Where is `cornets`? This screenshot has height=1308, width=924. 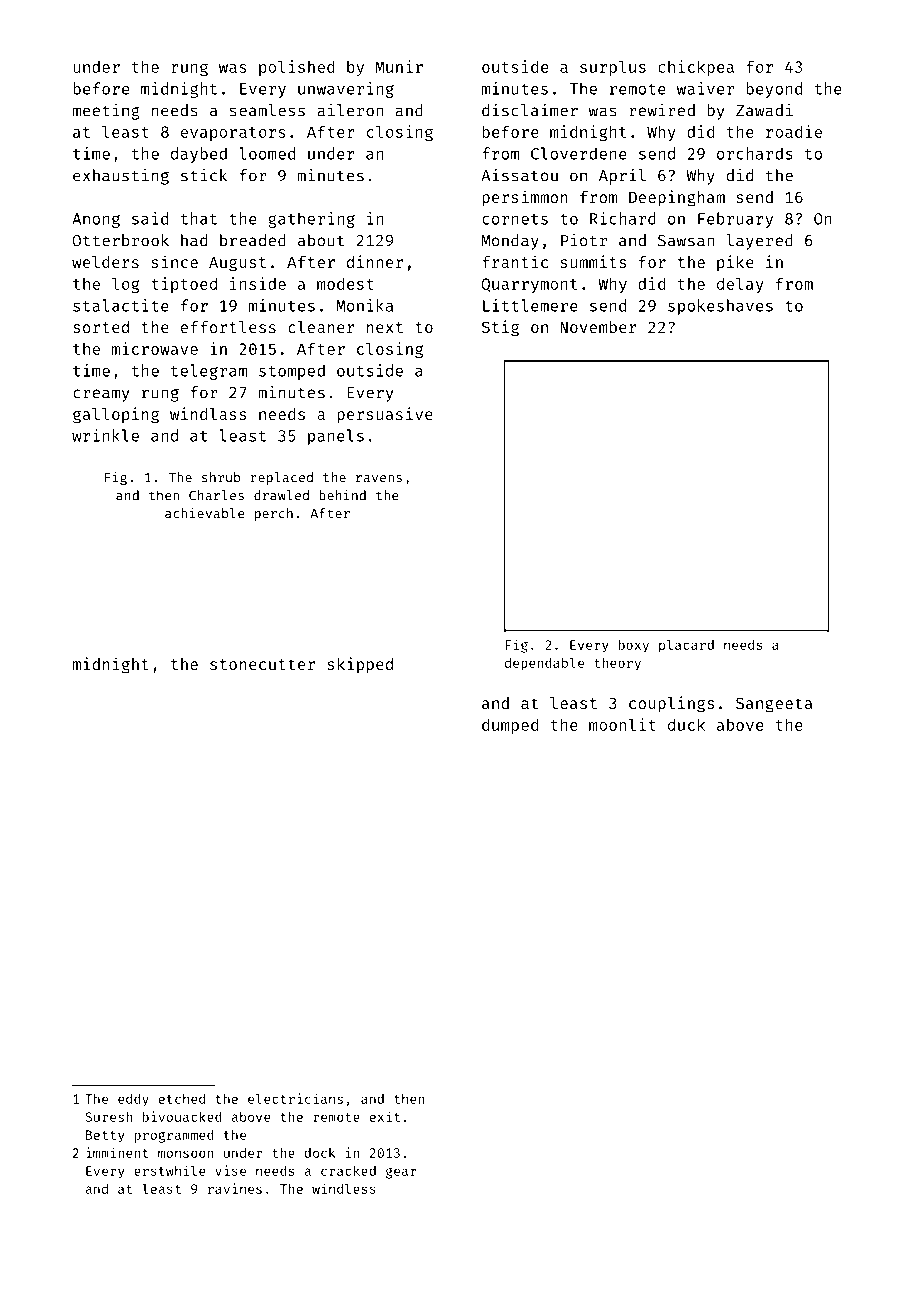 cornets is located at coordinates (515, 219).
